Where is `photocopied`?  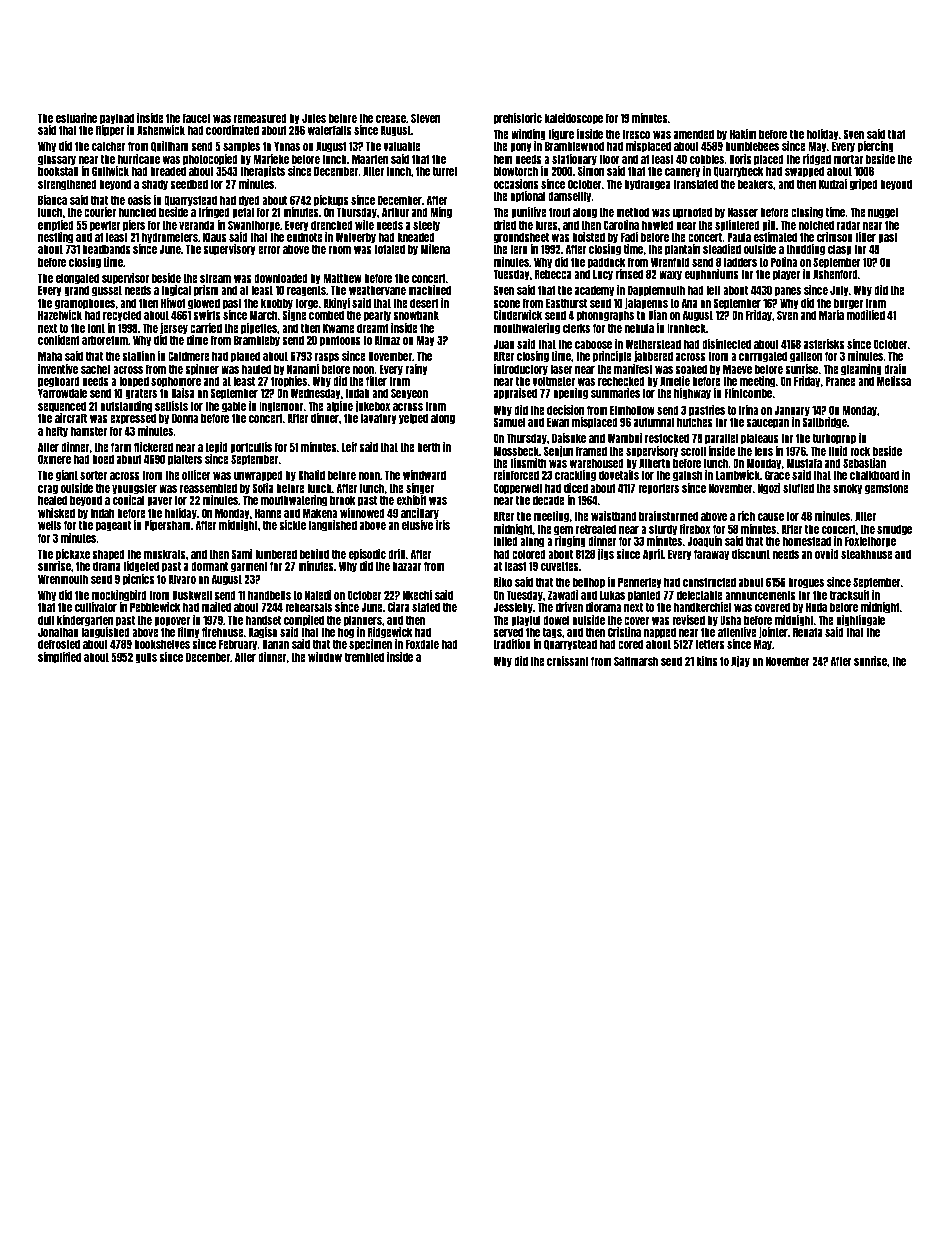 photocopied is located at coordinates (210, 160).
